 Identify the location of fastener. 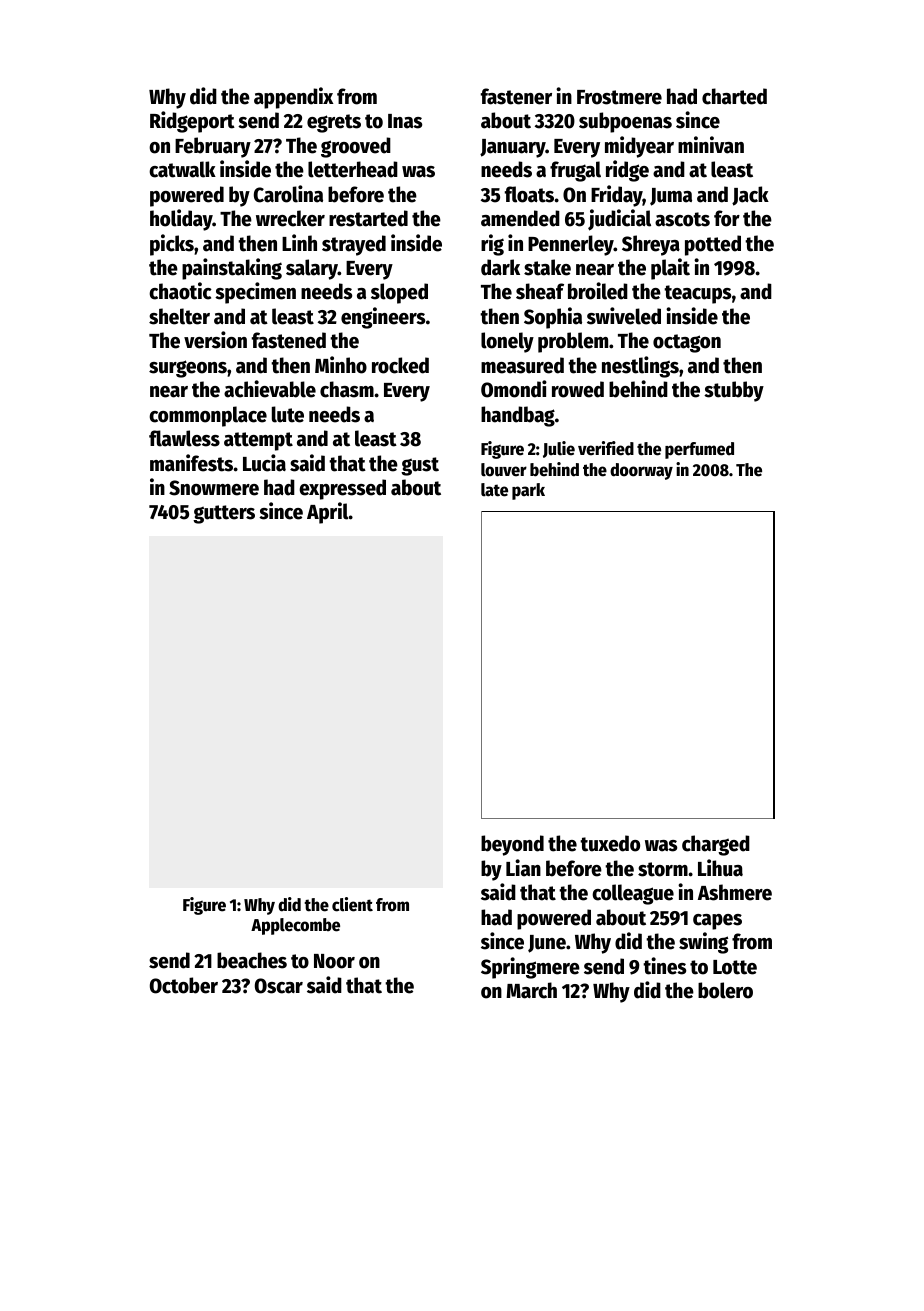
(516, 96).
